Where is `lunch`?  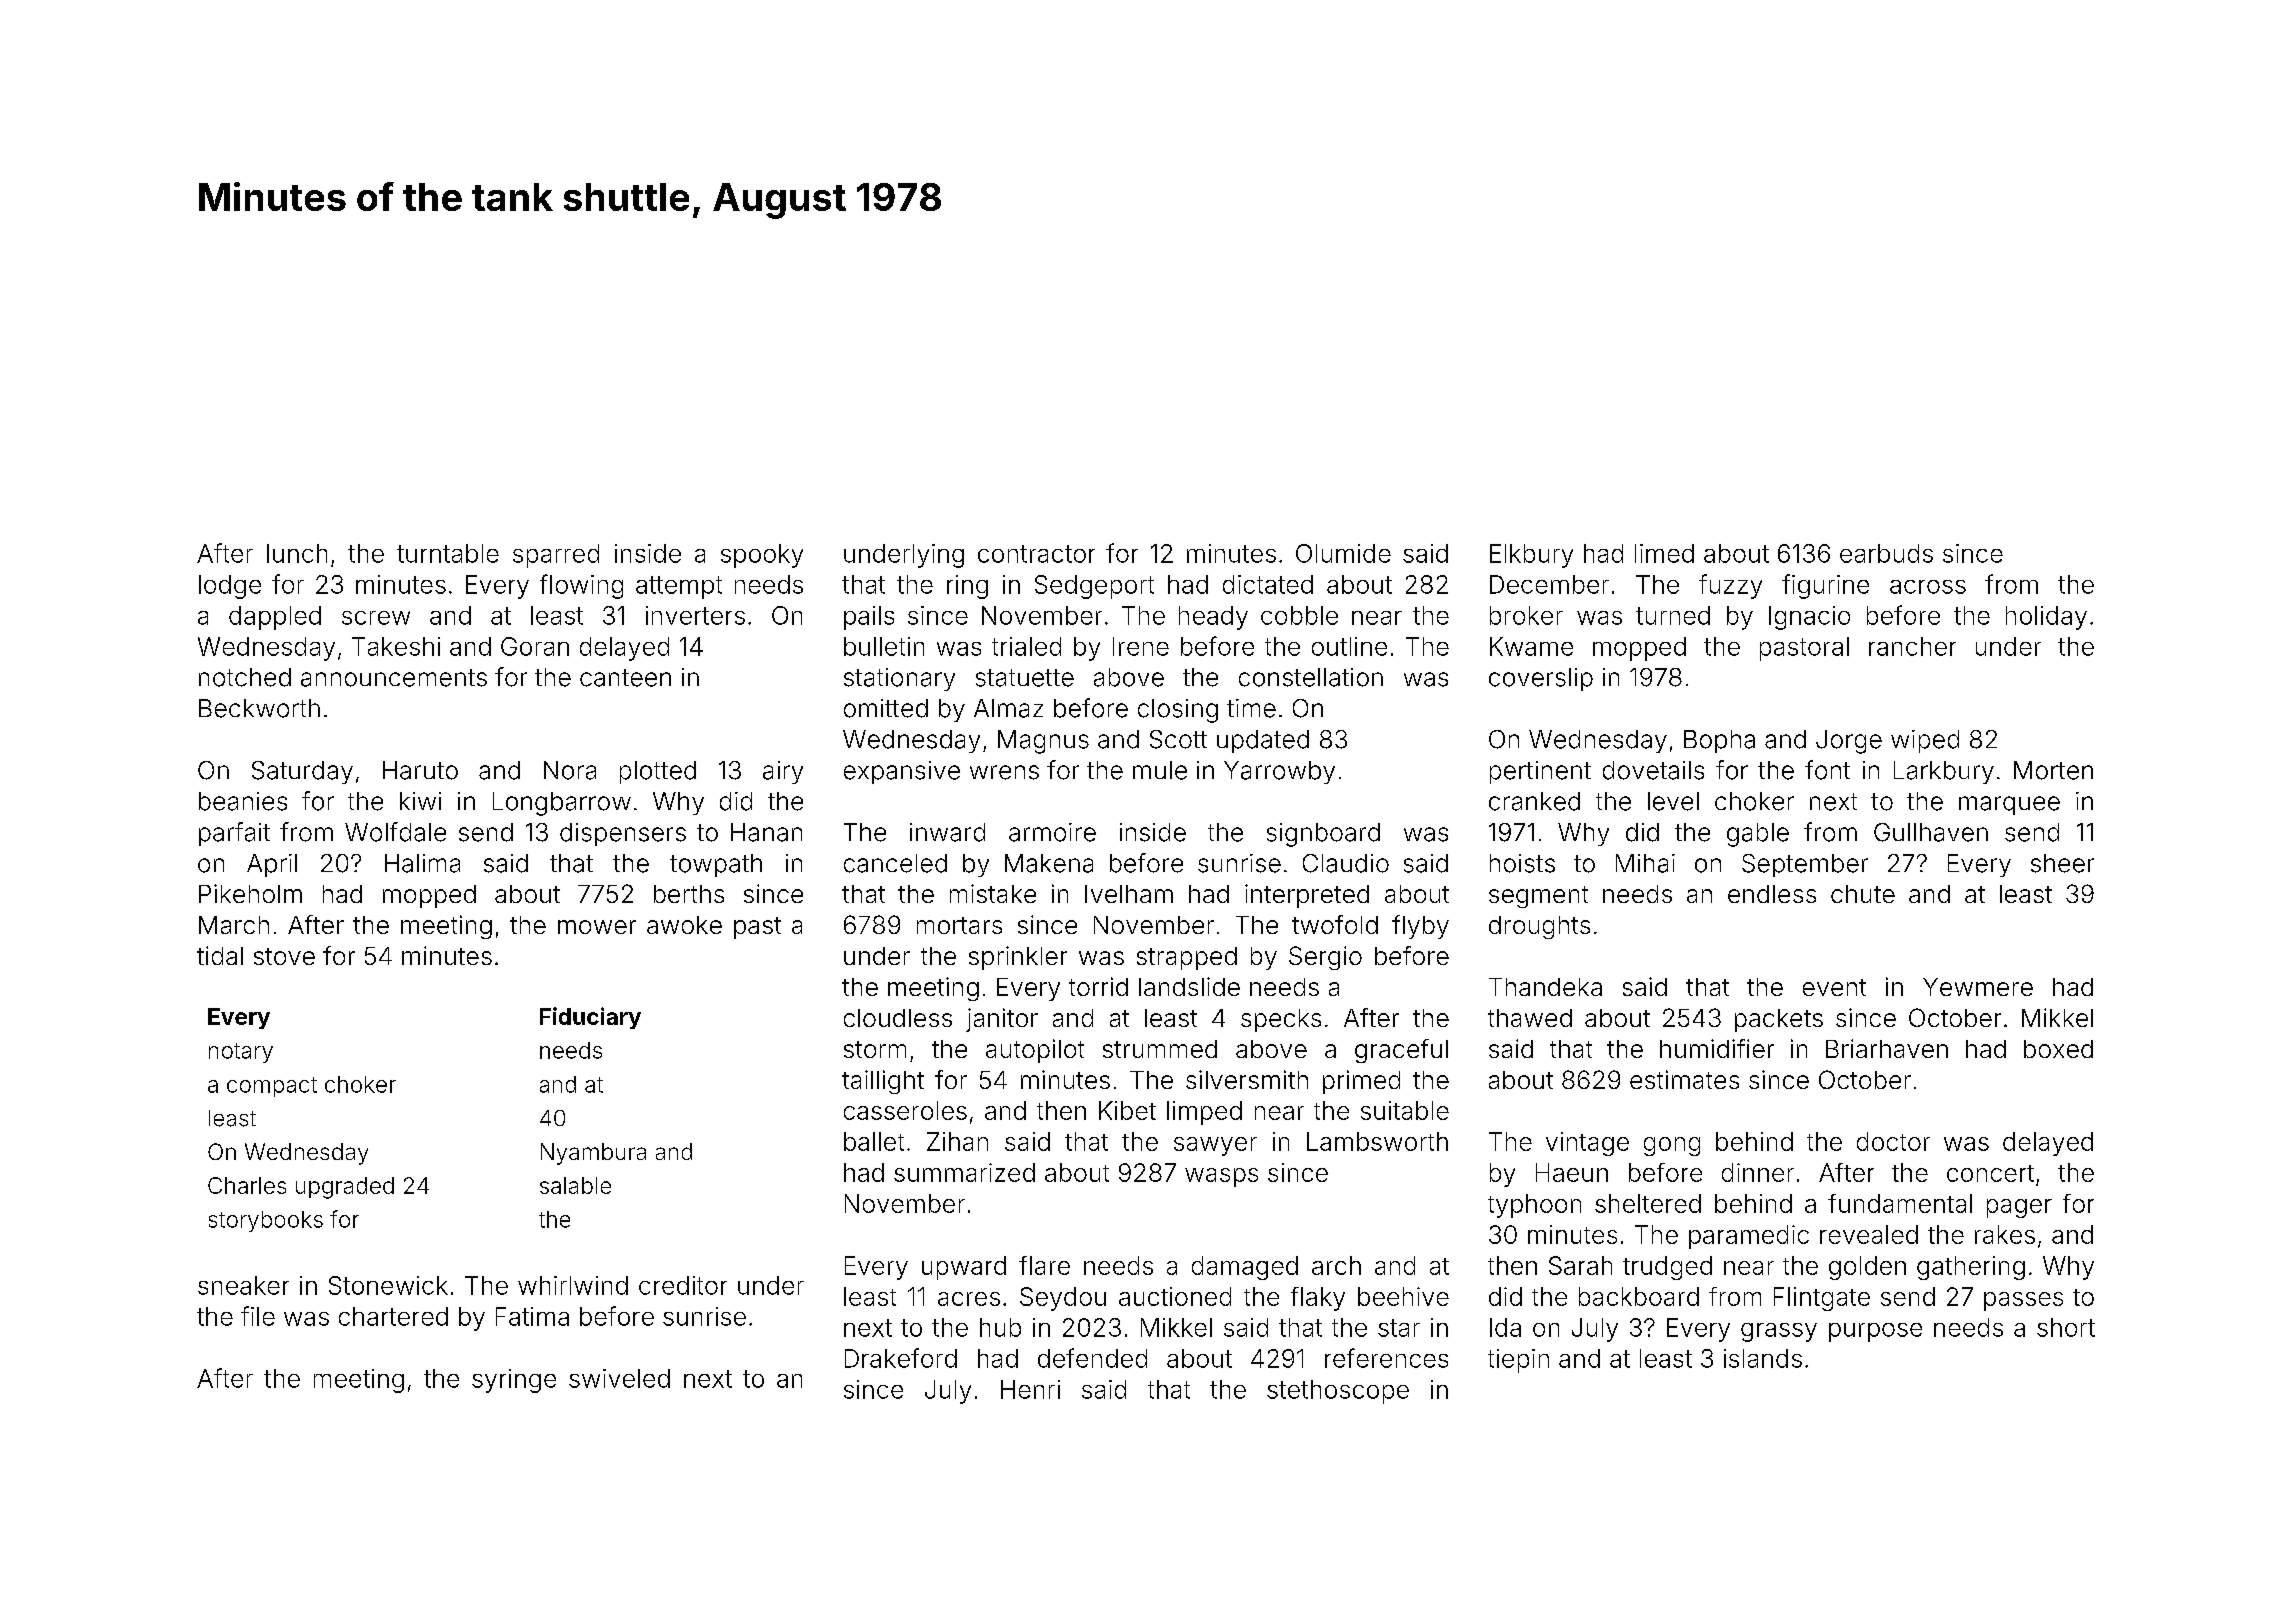
lunch is located at coordinates (297, 553).
